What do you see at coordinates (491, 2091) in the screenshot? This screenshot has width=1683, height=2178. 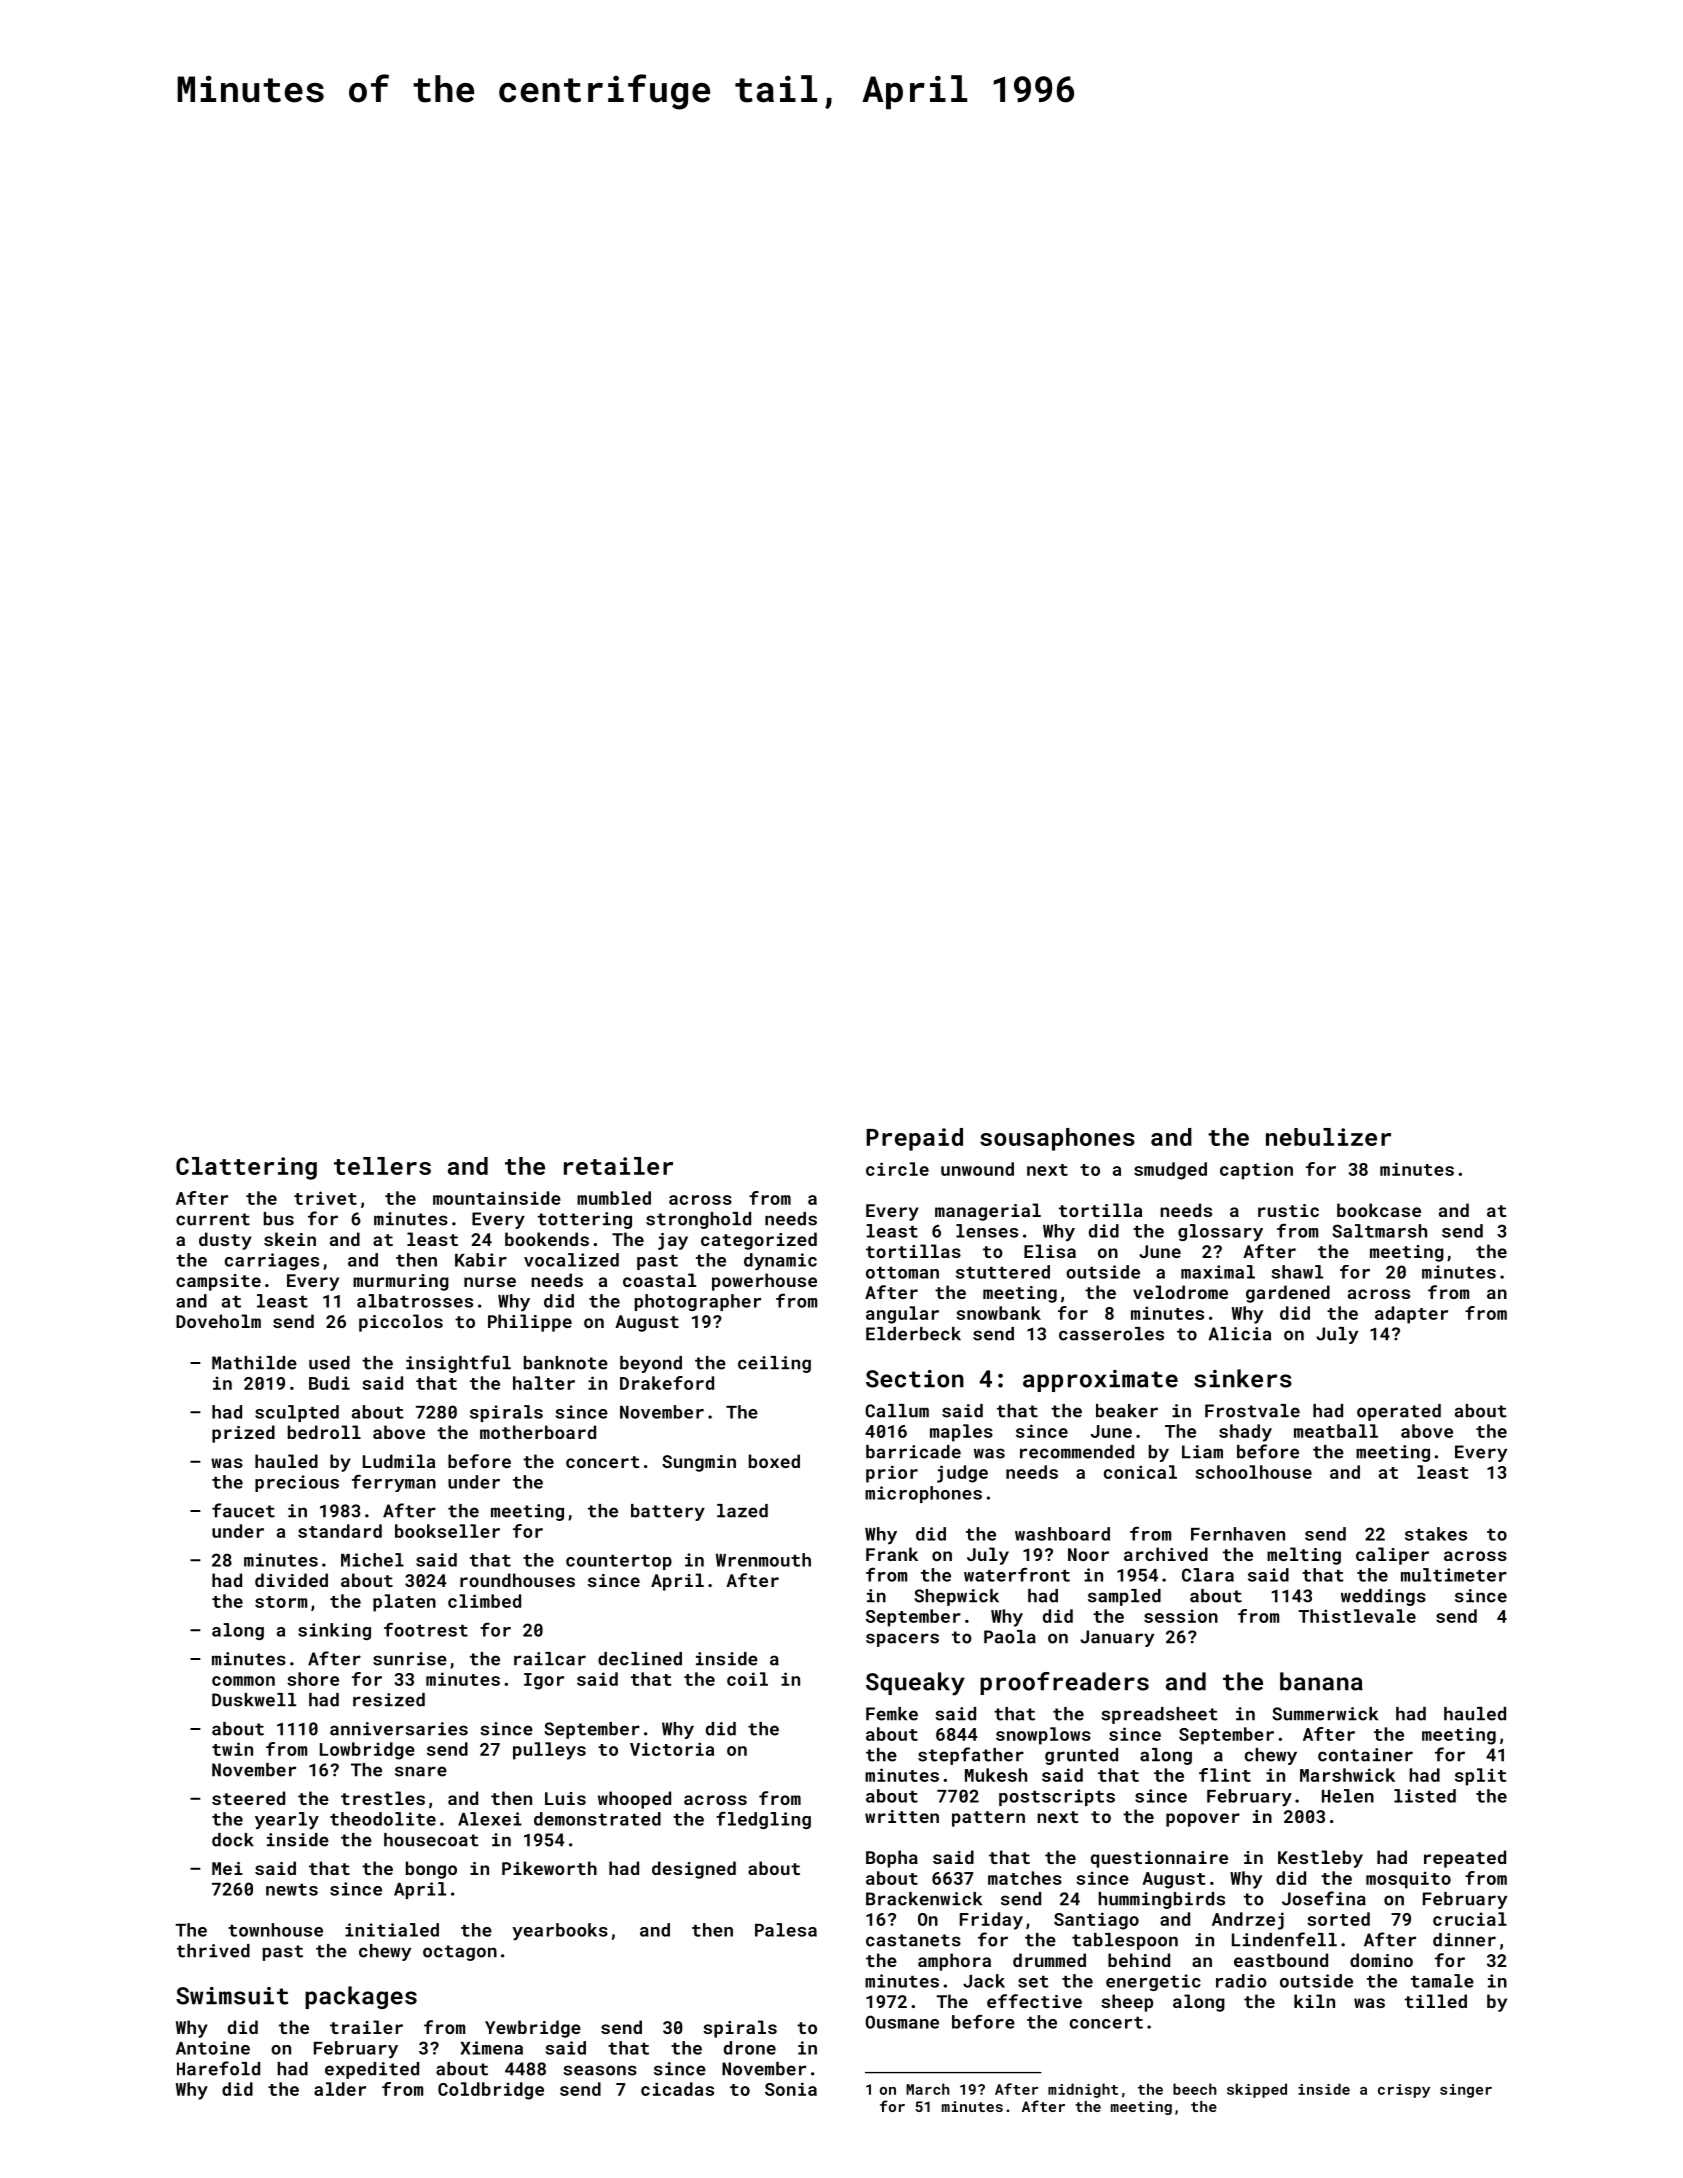 I see `Coldbridge` at bounding box center [491, 2091].
